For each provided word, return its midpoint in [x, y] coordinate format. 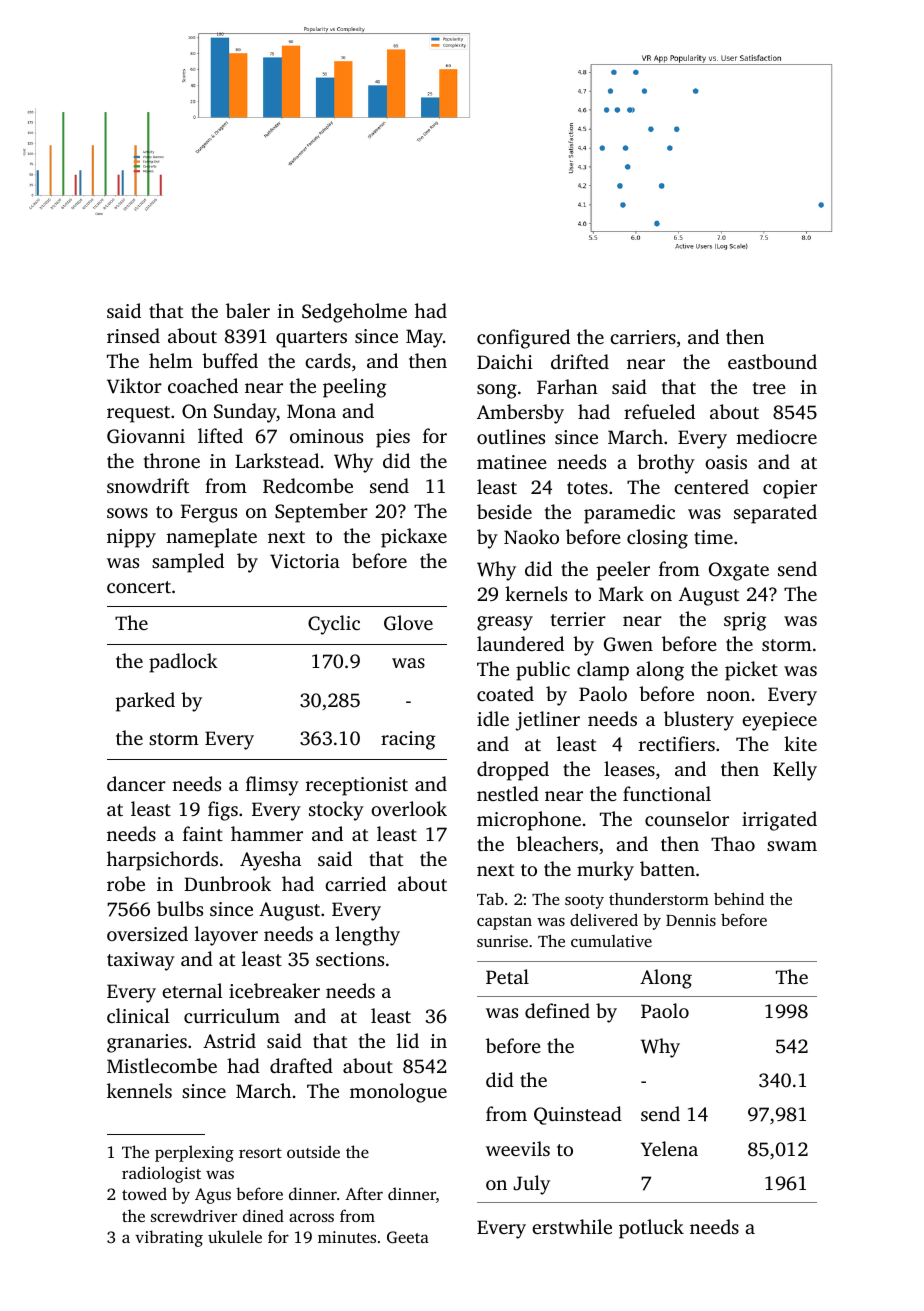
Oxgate [739, 571]
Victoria [305, 561]
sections [350, 959]
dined [263, 1215]
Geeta [408, 1237]
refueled [659, 411]
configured [523, 339]
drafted [301, 1065]
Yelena [669, 1148]
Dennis [691, 920]
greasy [505, 623]
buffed [230, 360]
